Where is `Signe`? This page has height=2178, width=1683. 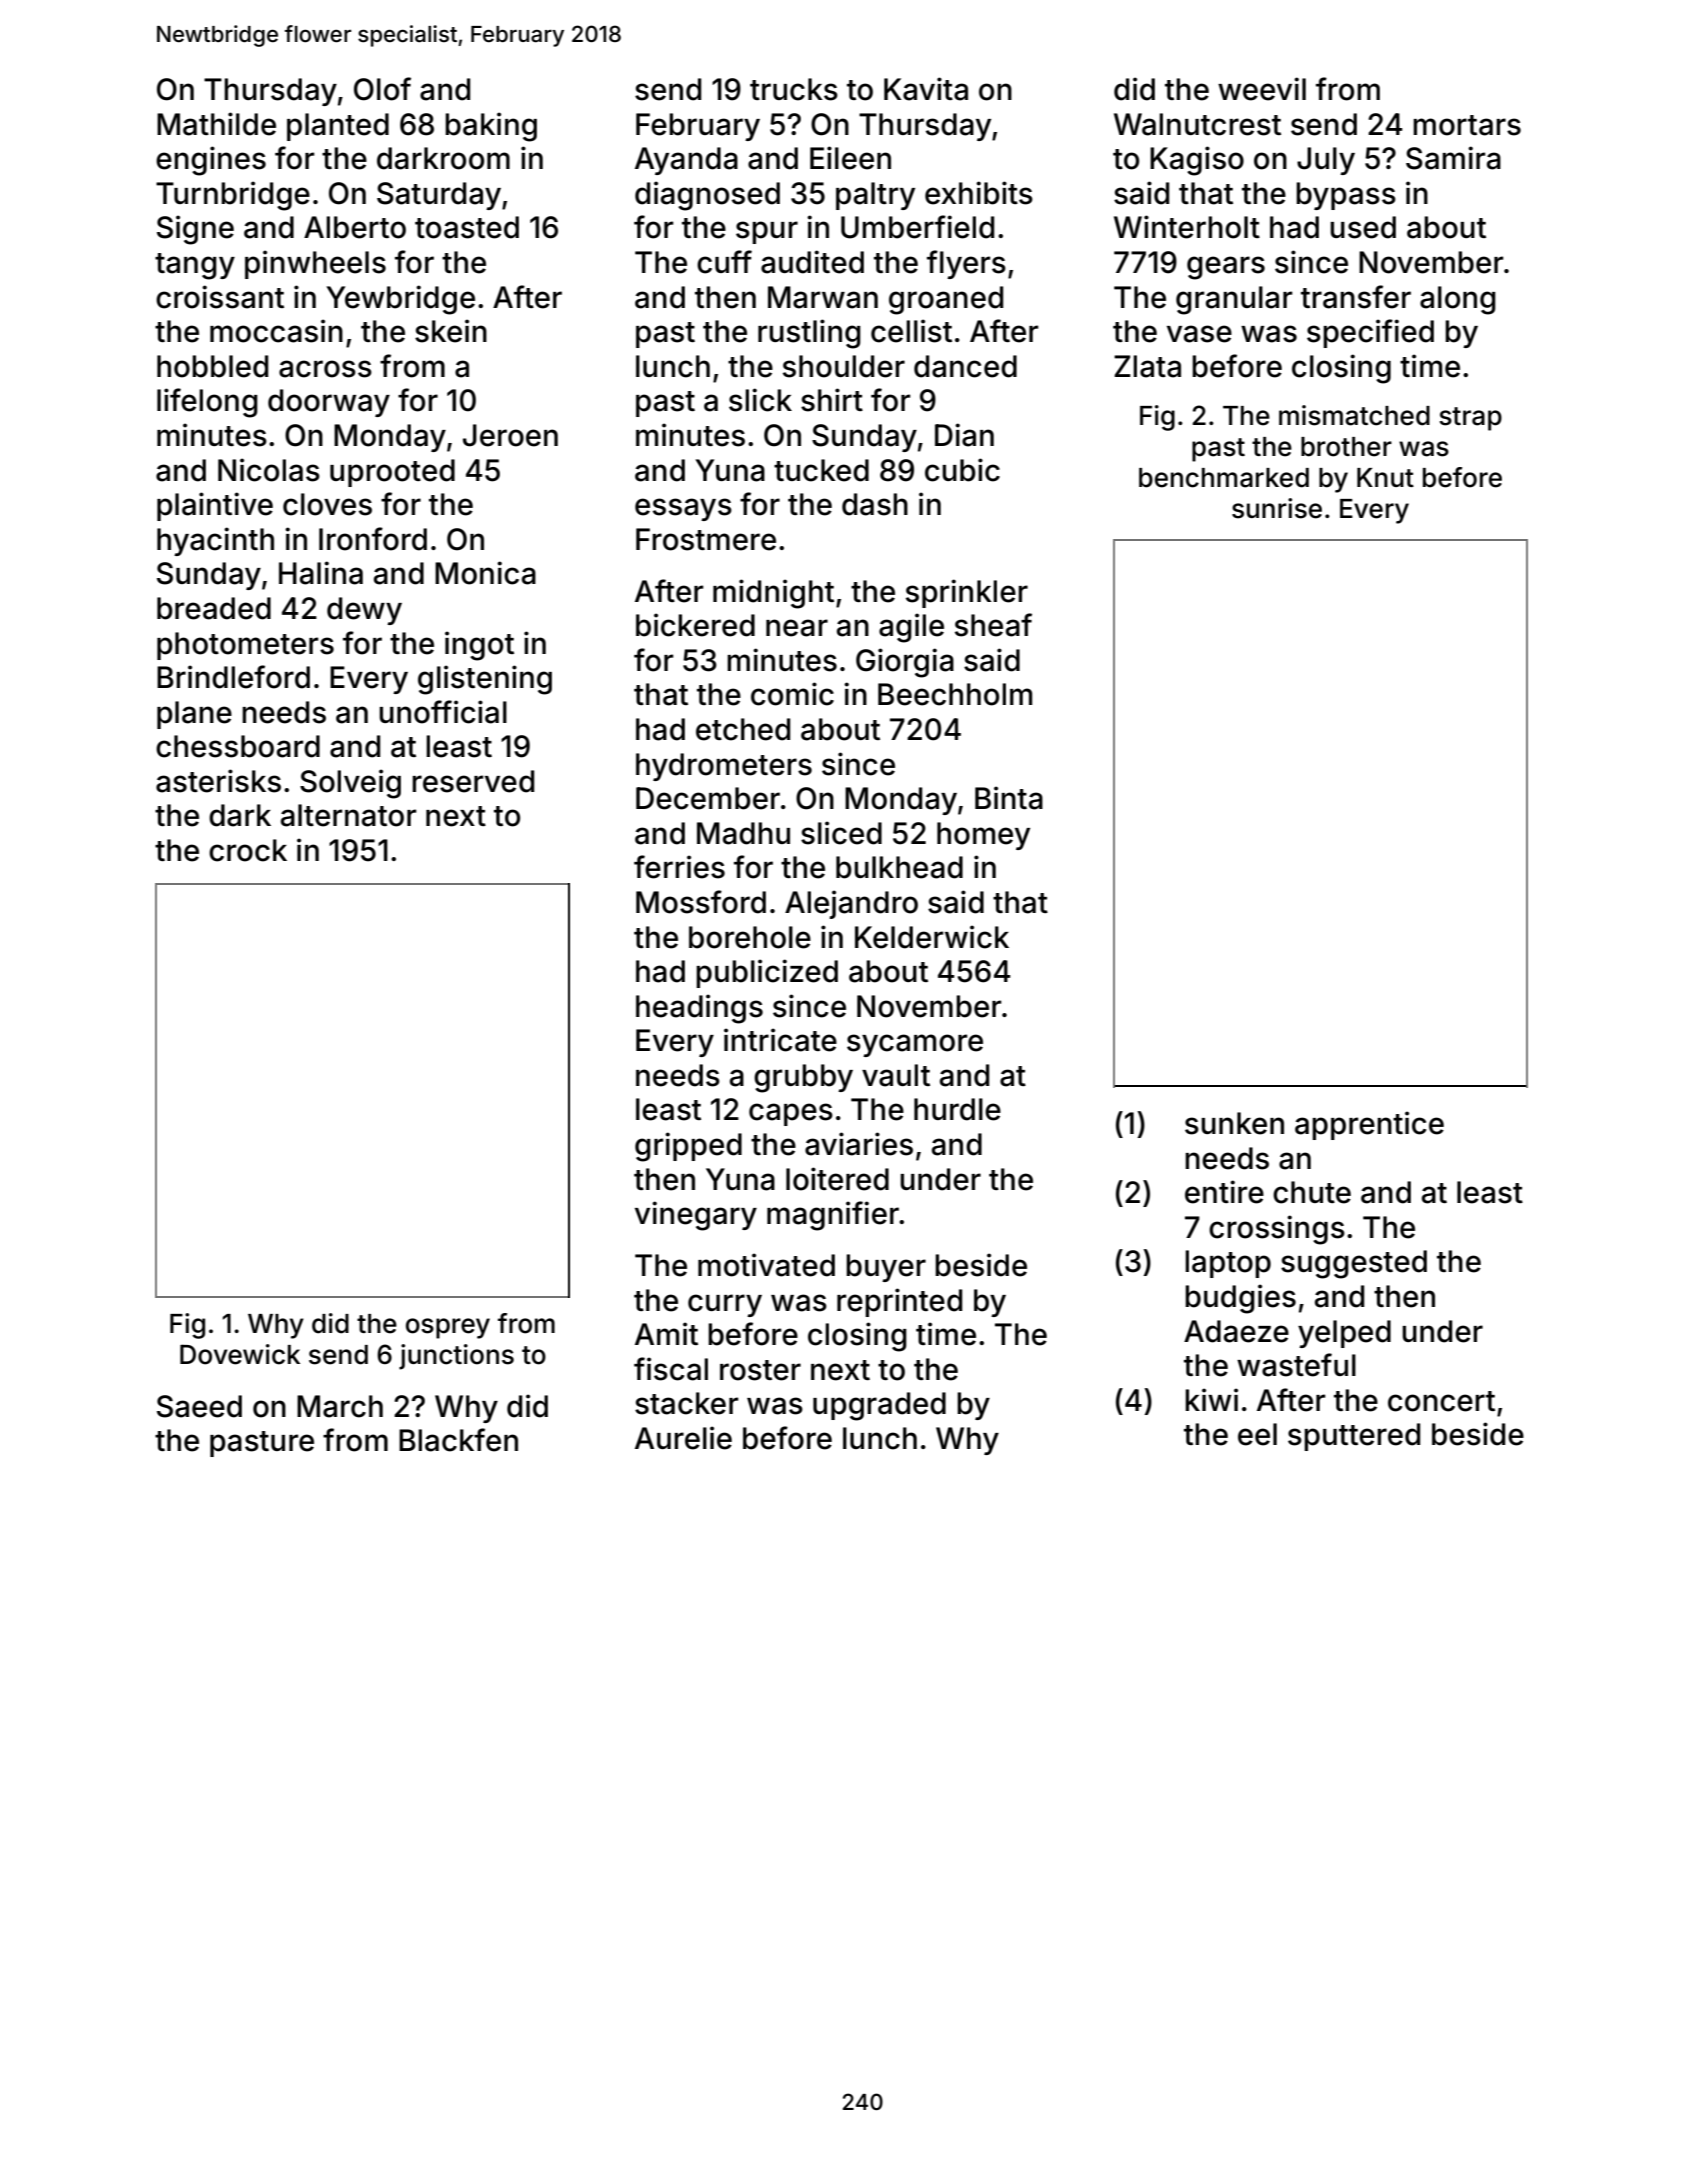
Signe is located at coordinates (195, 230).
